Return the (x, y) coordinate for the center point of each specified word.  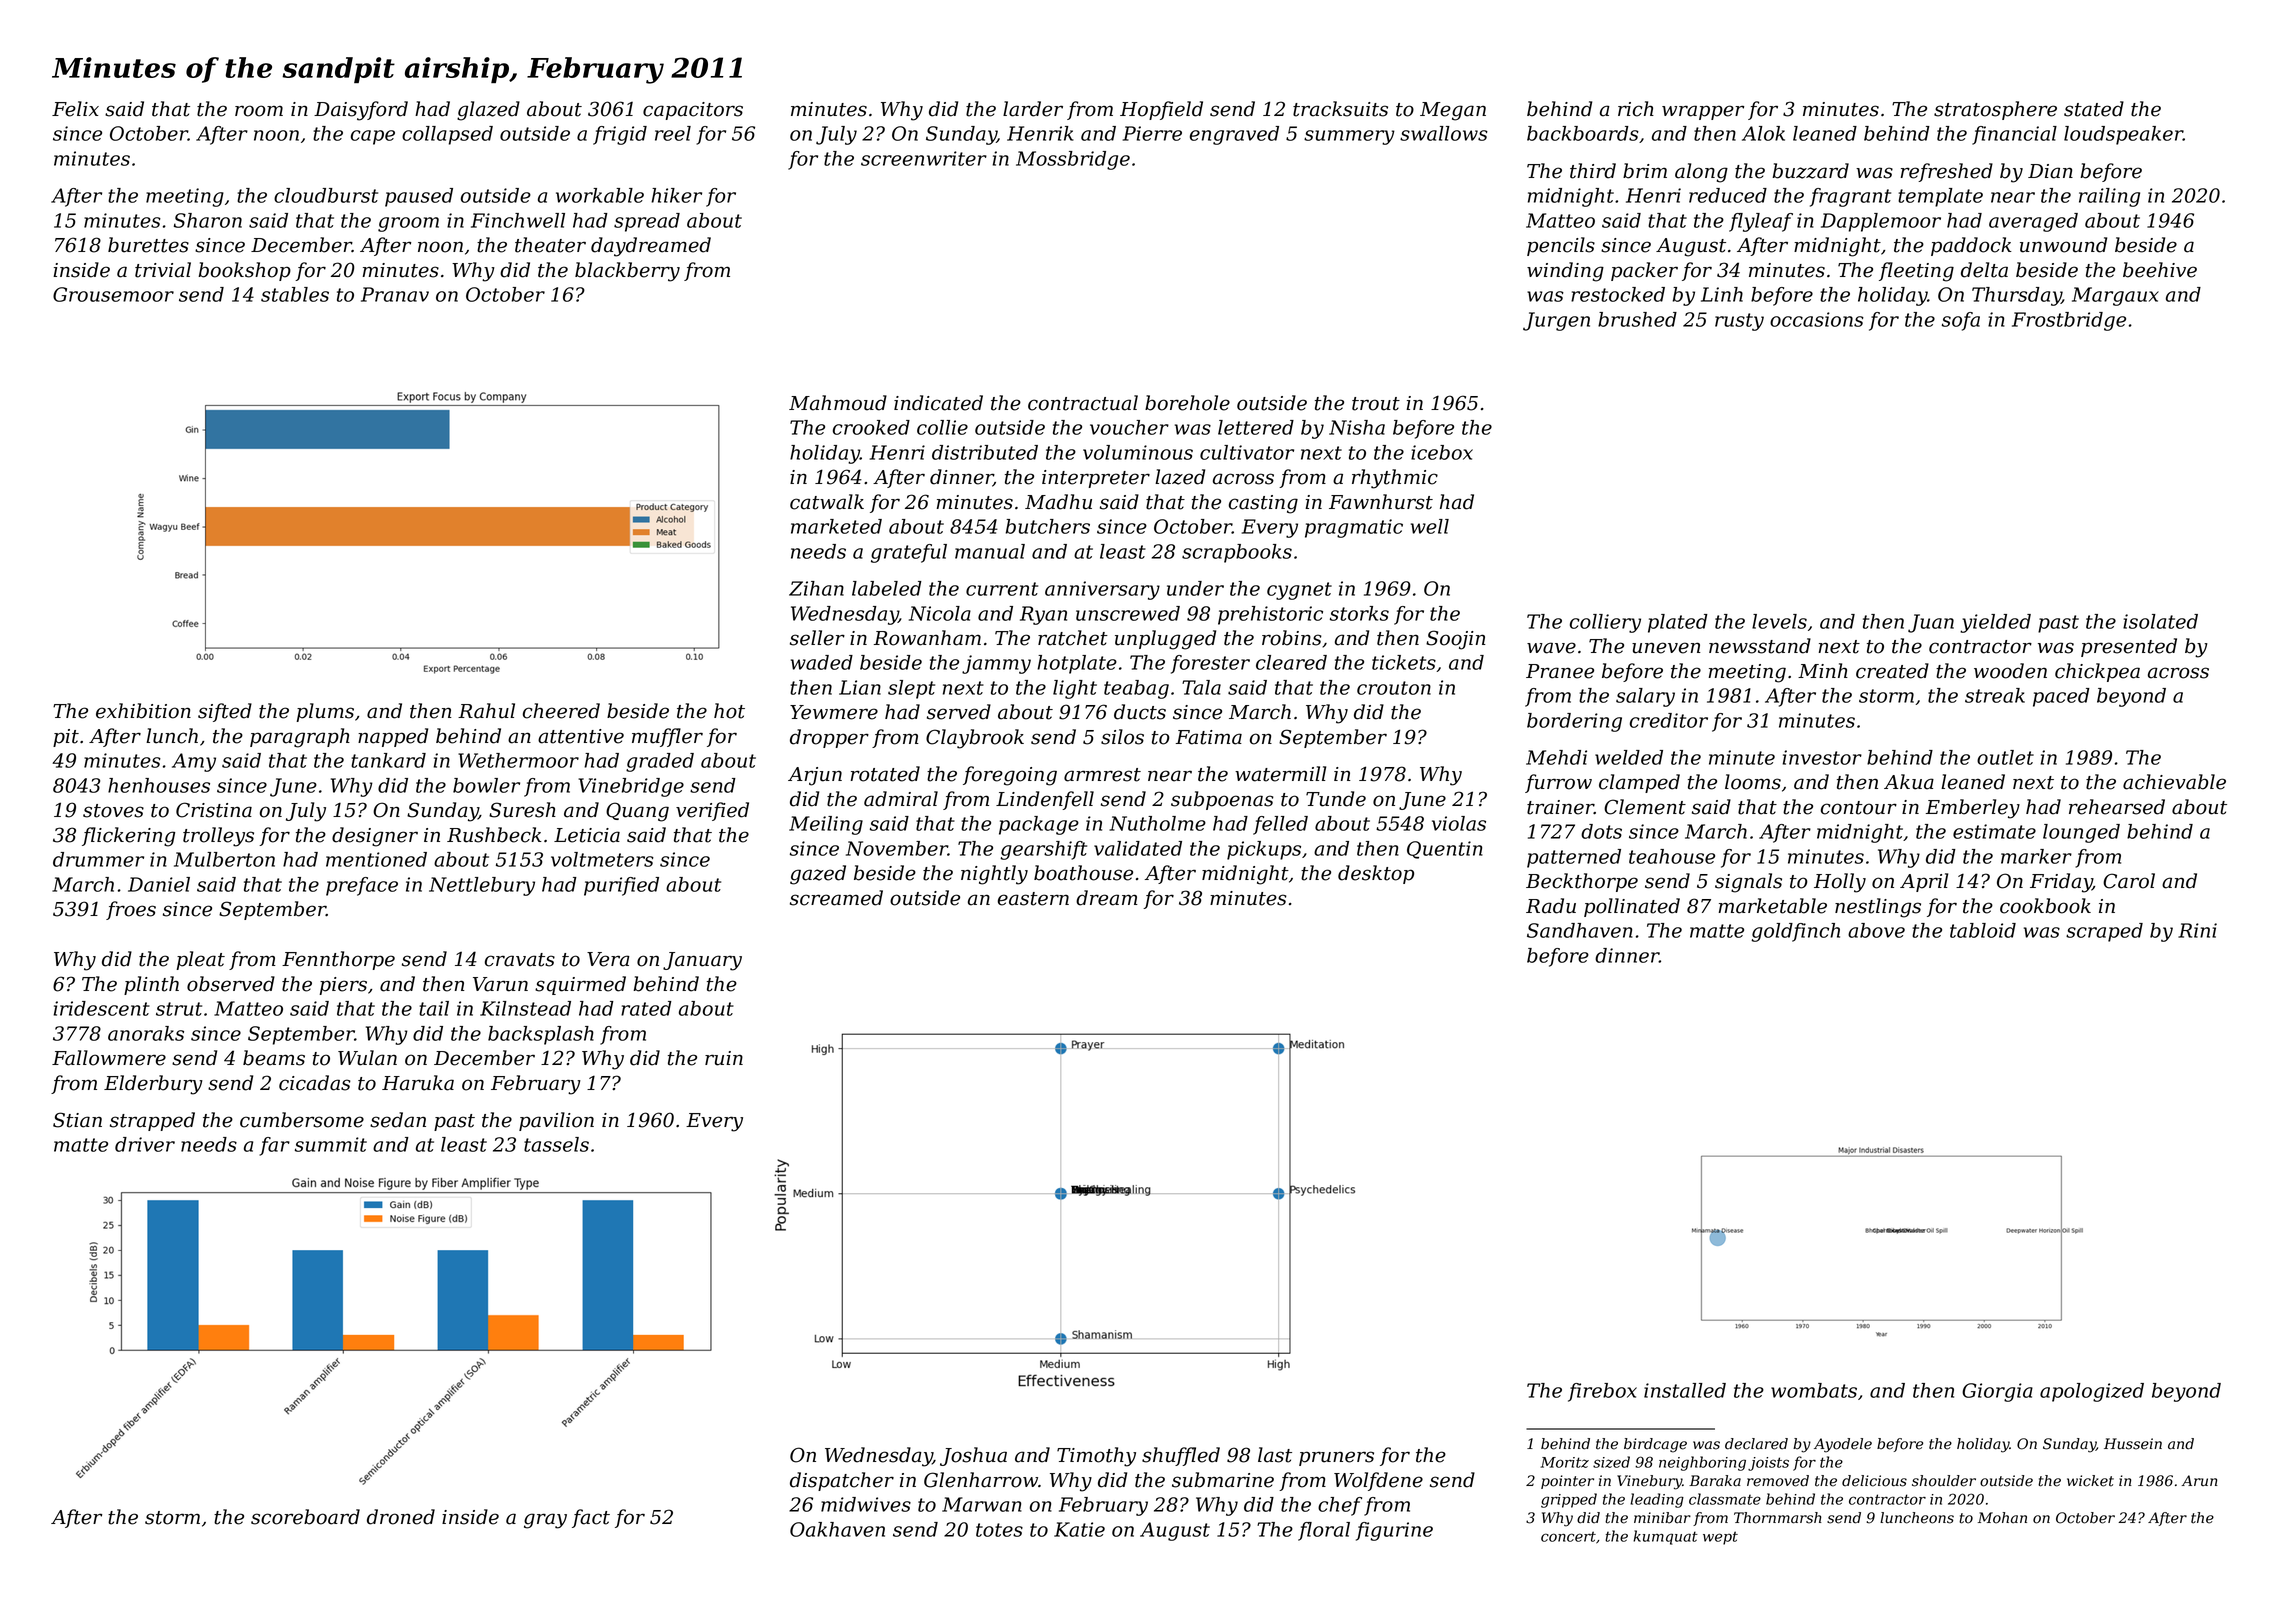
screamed (836, 898)
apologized (2092, 1392)
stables (295, 294)
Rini (2197, 930)
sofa (1961, 321)
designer (375, 837)
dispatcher (842, 1481)
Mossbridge (1073, 160)
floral (1324, 1531)
